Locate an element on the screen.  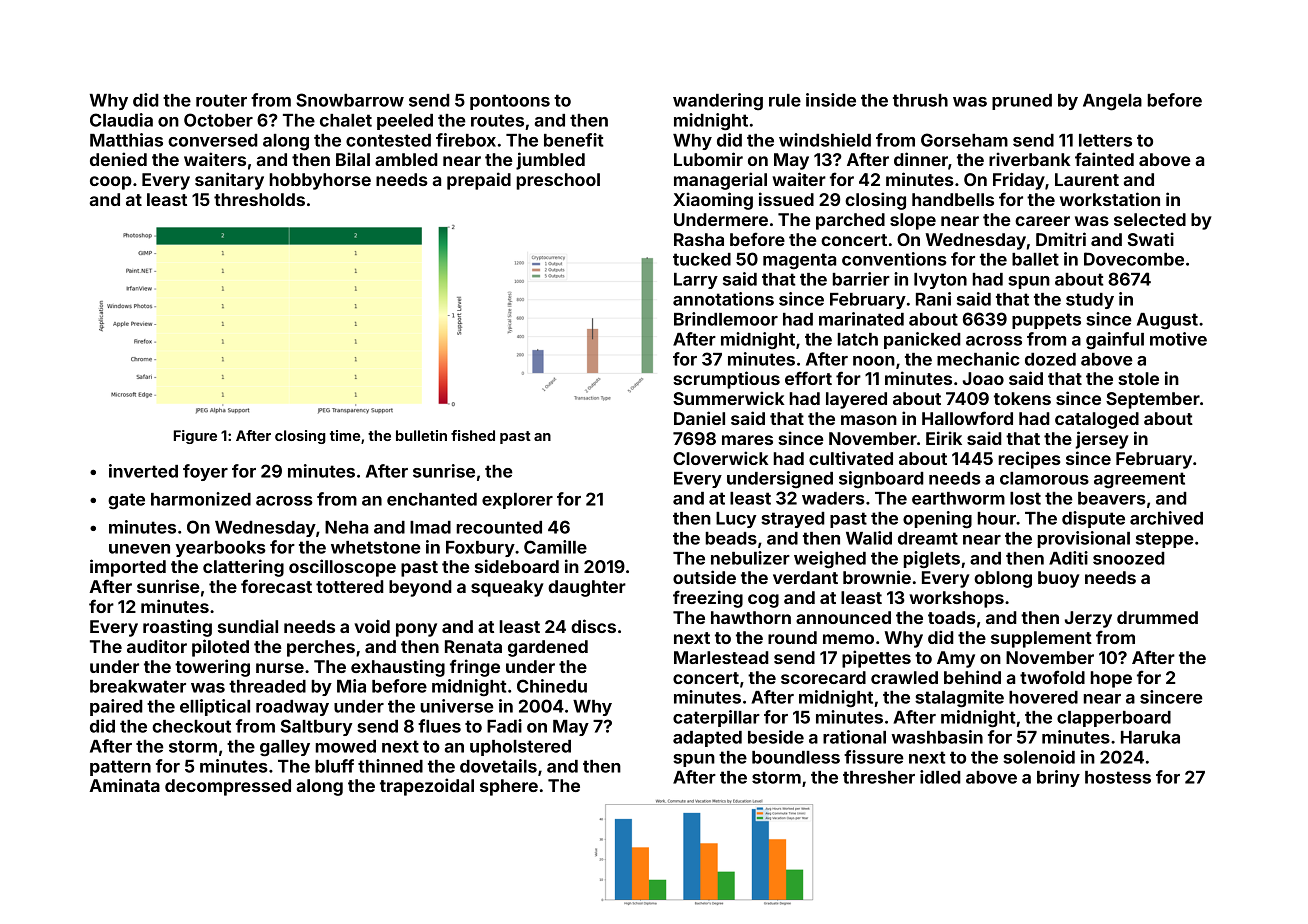
Chinedu is located at coordinates (552, 686).
